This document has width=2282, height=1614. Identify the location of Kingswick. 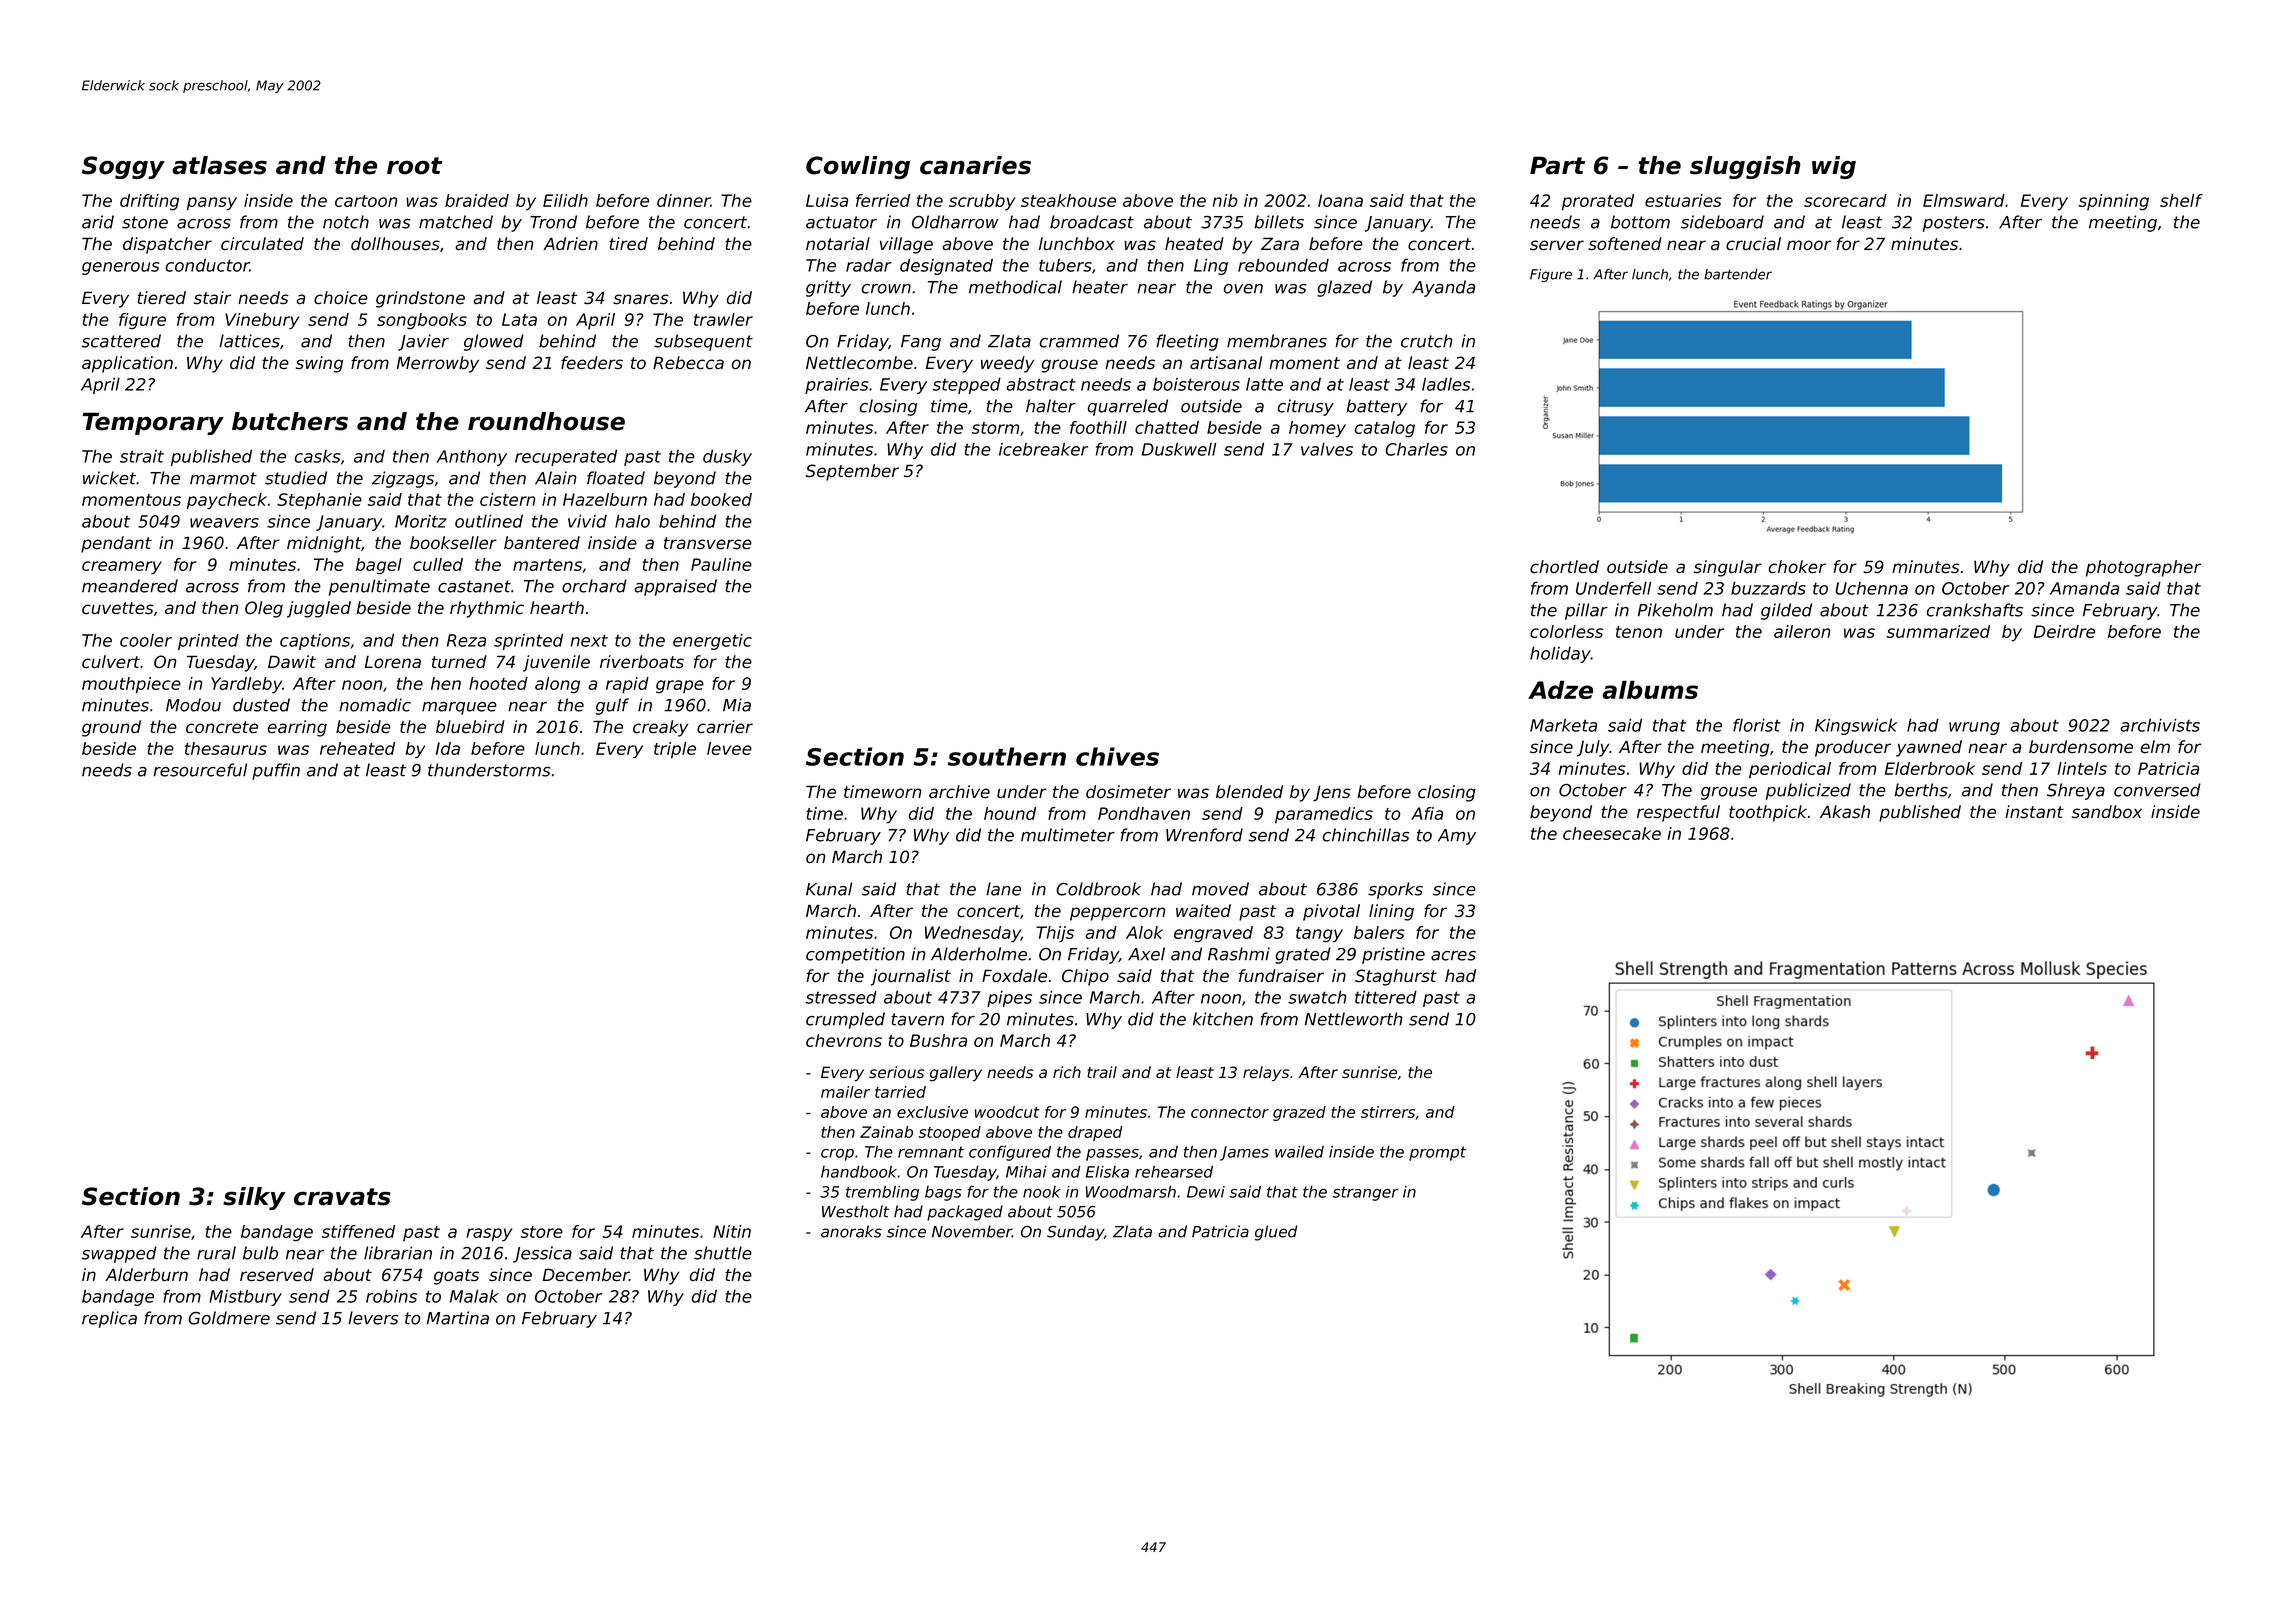
(1856, 726).
